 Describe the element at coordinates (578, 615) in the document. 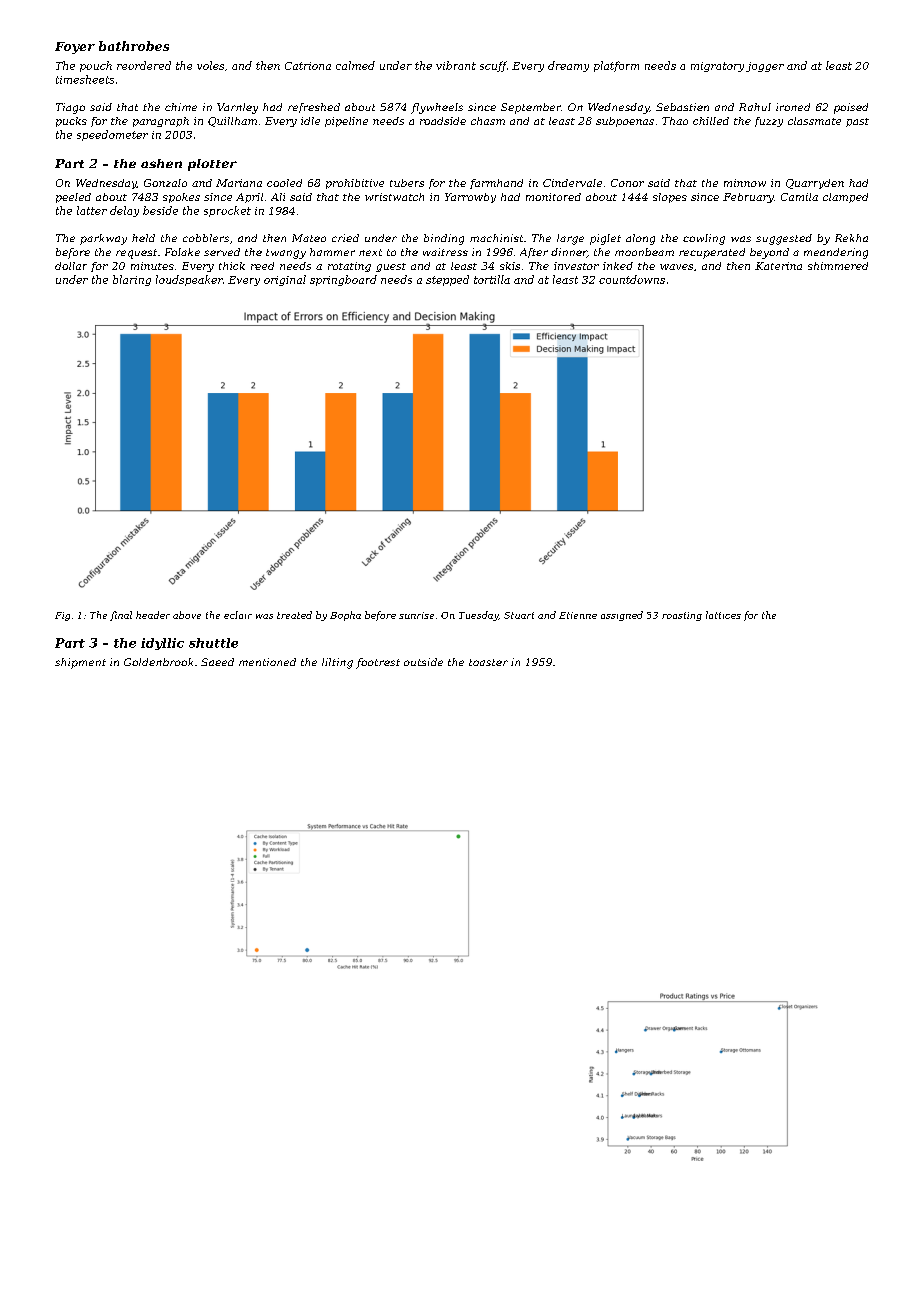

I see `Etienne` at that location.
